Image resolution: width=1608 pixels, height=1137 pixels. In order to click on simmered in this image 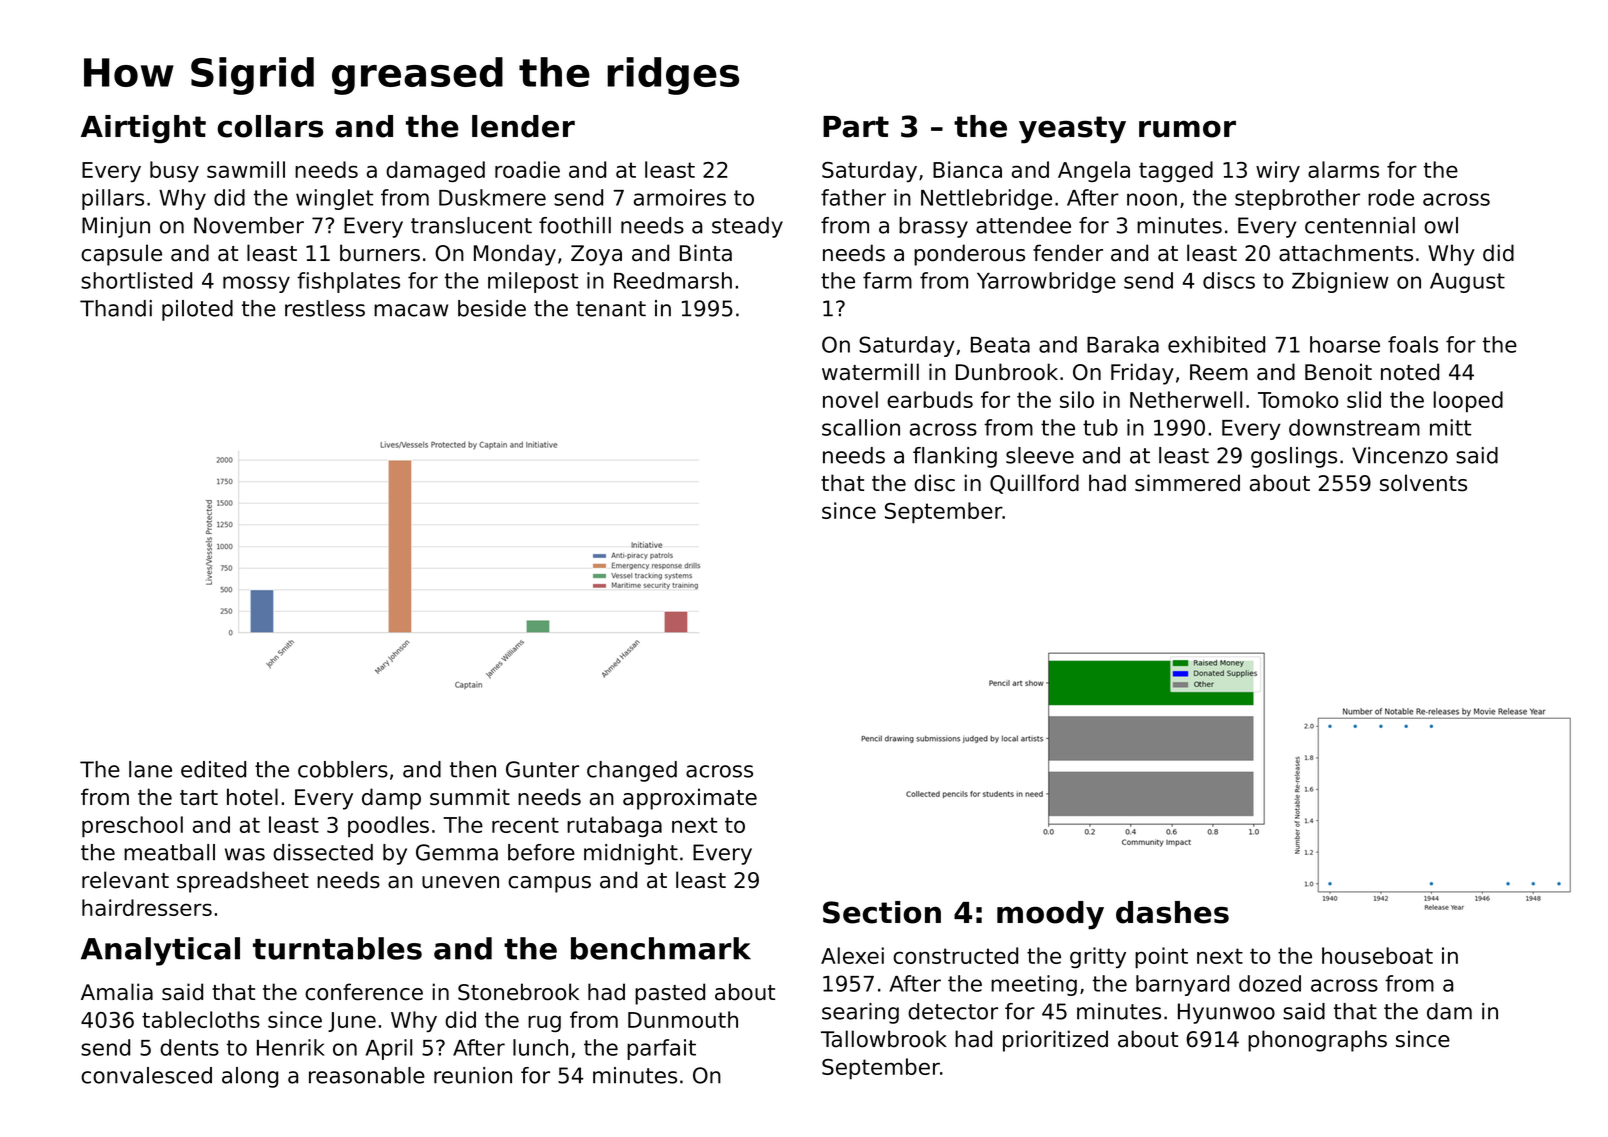, I will do `click(1187, 483)`.
